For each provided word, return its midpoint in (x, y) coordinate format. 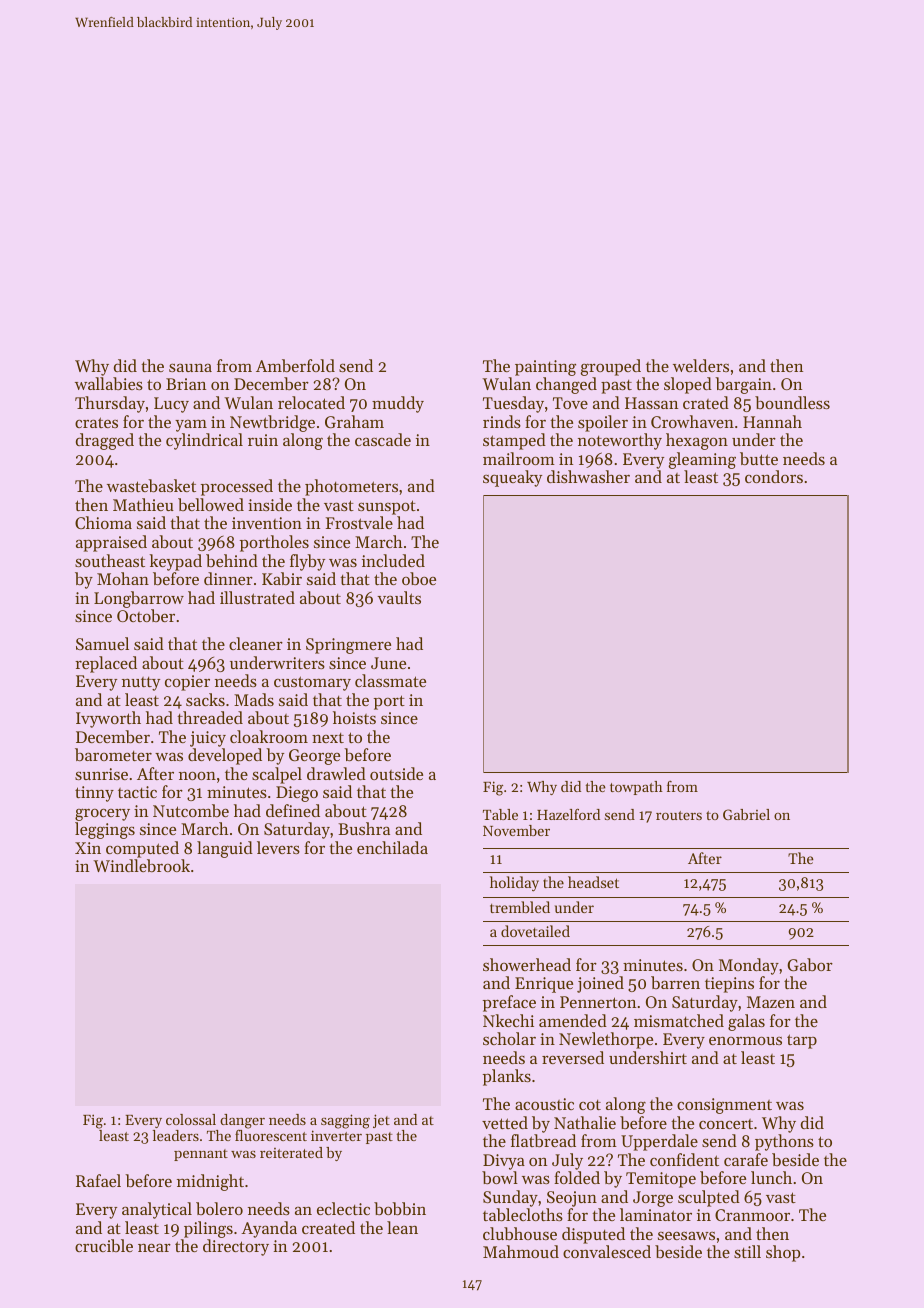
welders (701, 365)
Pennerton (598, 1002)
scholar (509, 1038)
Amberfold (295, 365)
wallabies (109, 383)
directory (236, 1247)
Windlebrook (141, 865)
